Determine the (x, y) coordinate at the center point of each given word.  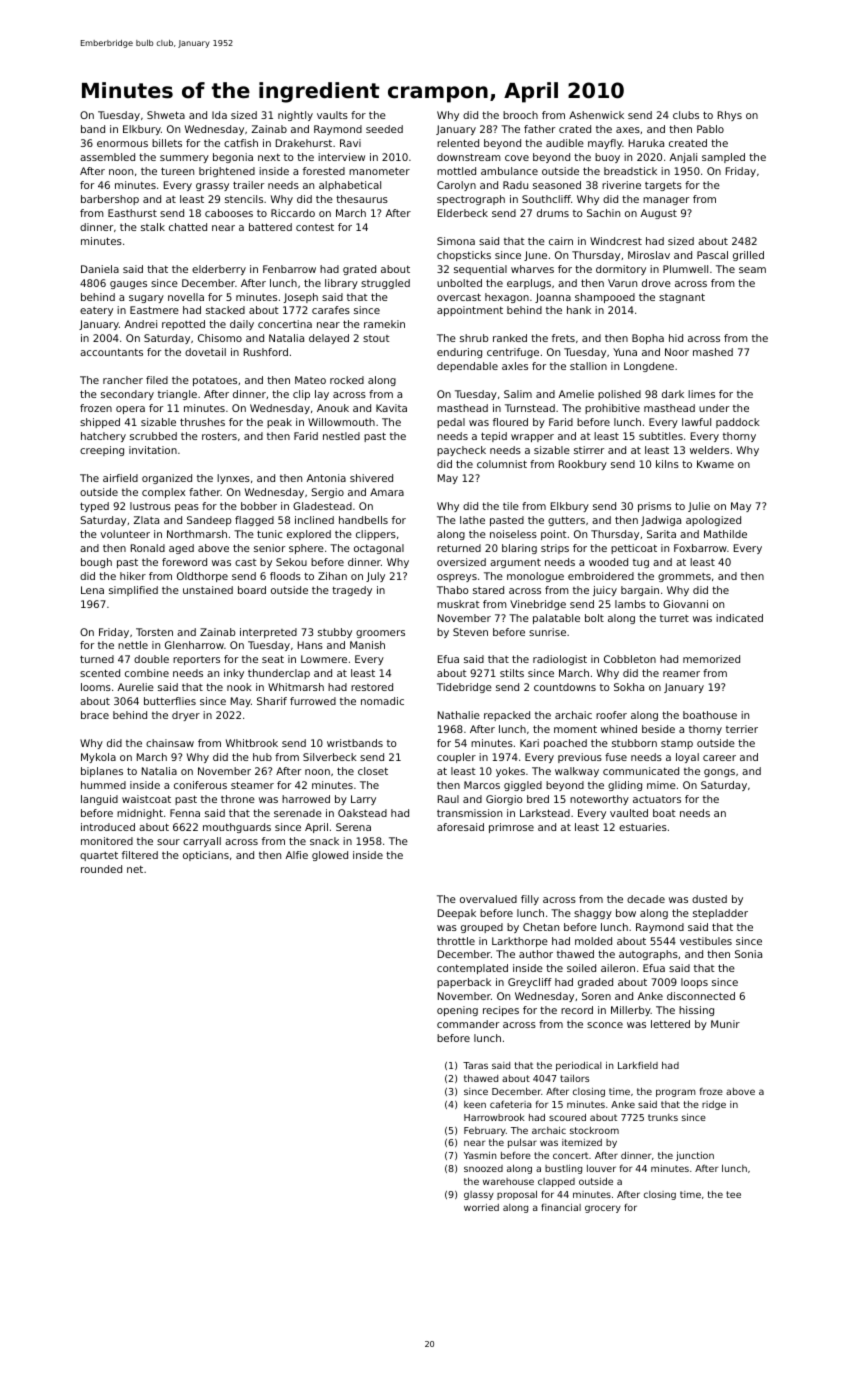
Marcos (482, 785)
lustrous (150, 506)
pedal (451, 423)
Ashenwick (596, 115)
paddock (738, 423)
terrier (742, 729)
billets (167, 143)
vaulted (629, 813)
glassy (479, 1195)
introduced (108, 827)
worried (481, 1207)
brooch (520, 115)
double (151, 659)
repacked (507, 716)
